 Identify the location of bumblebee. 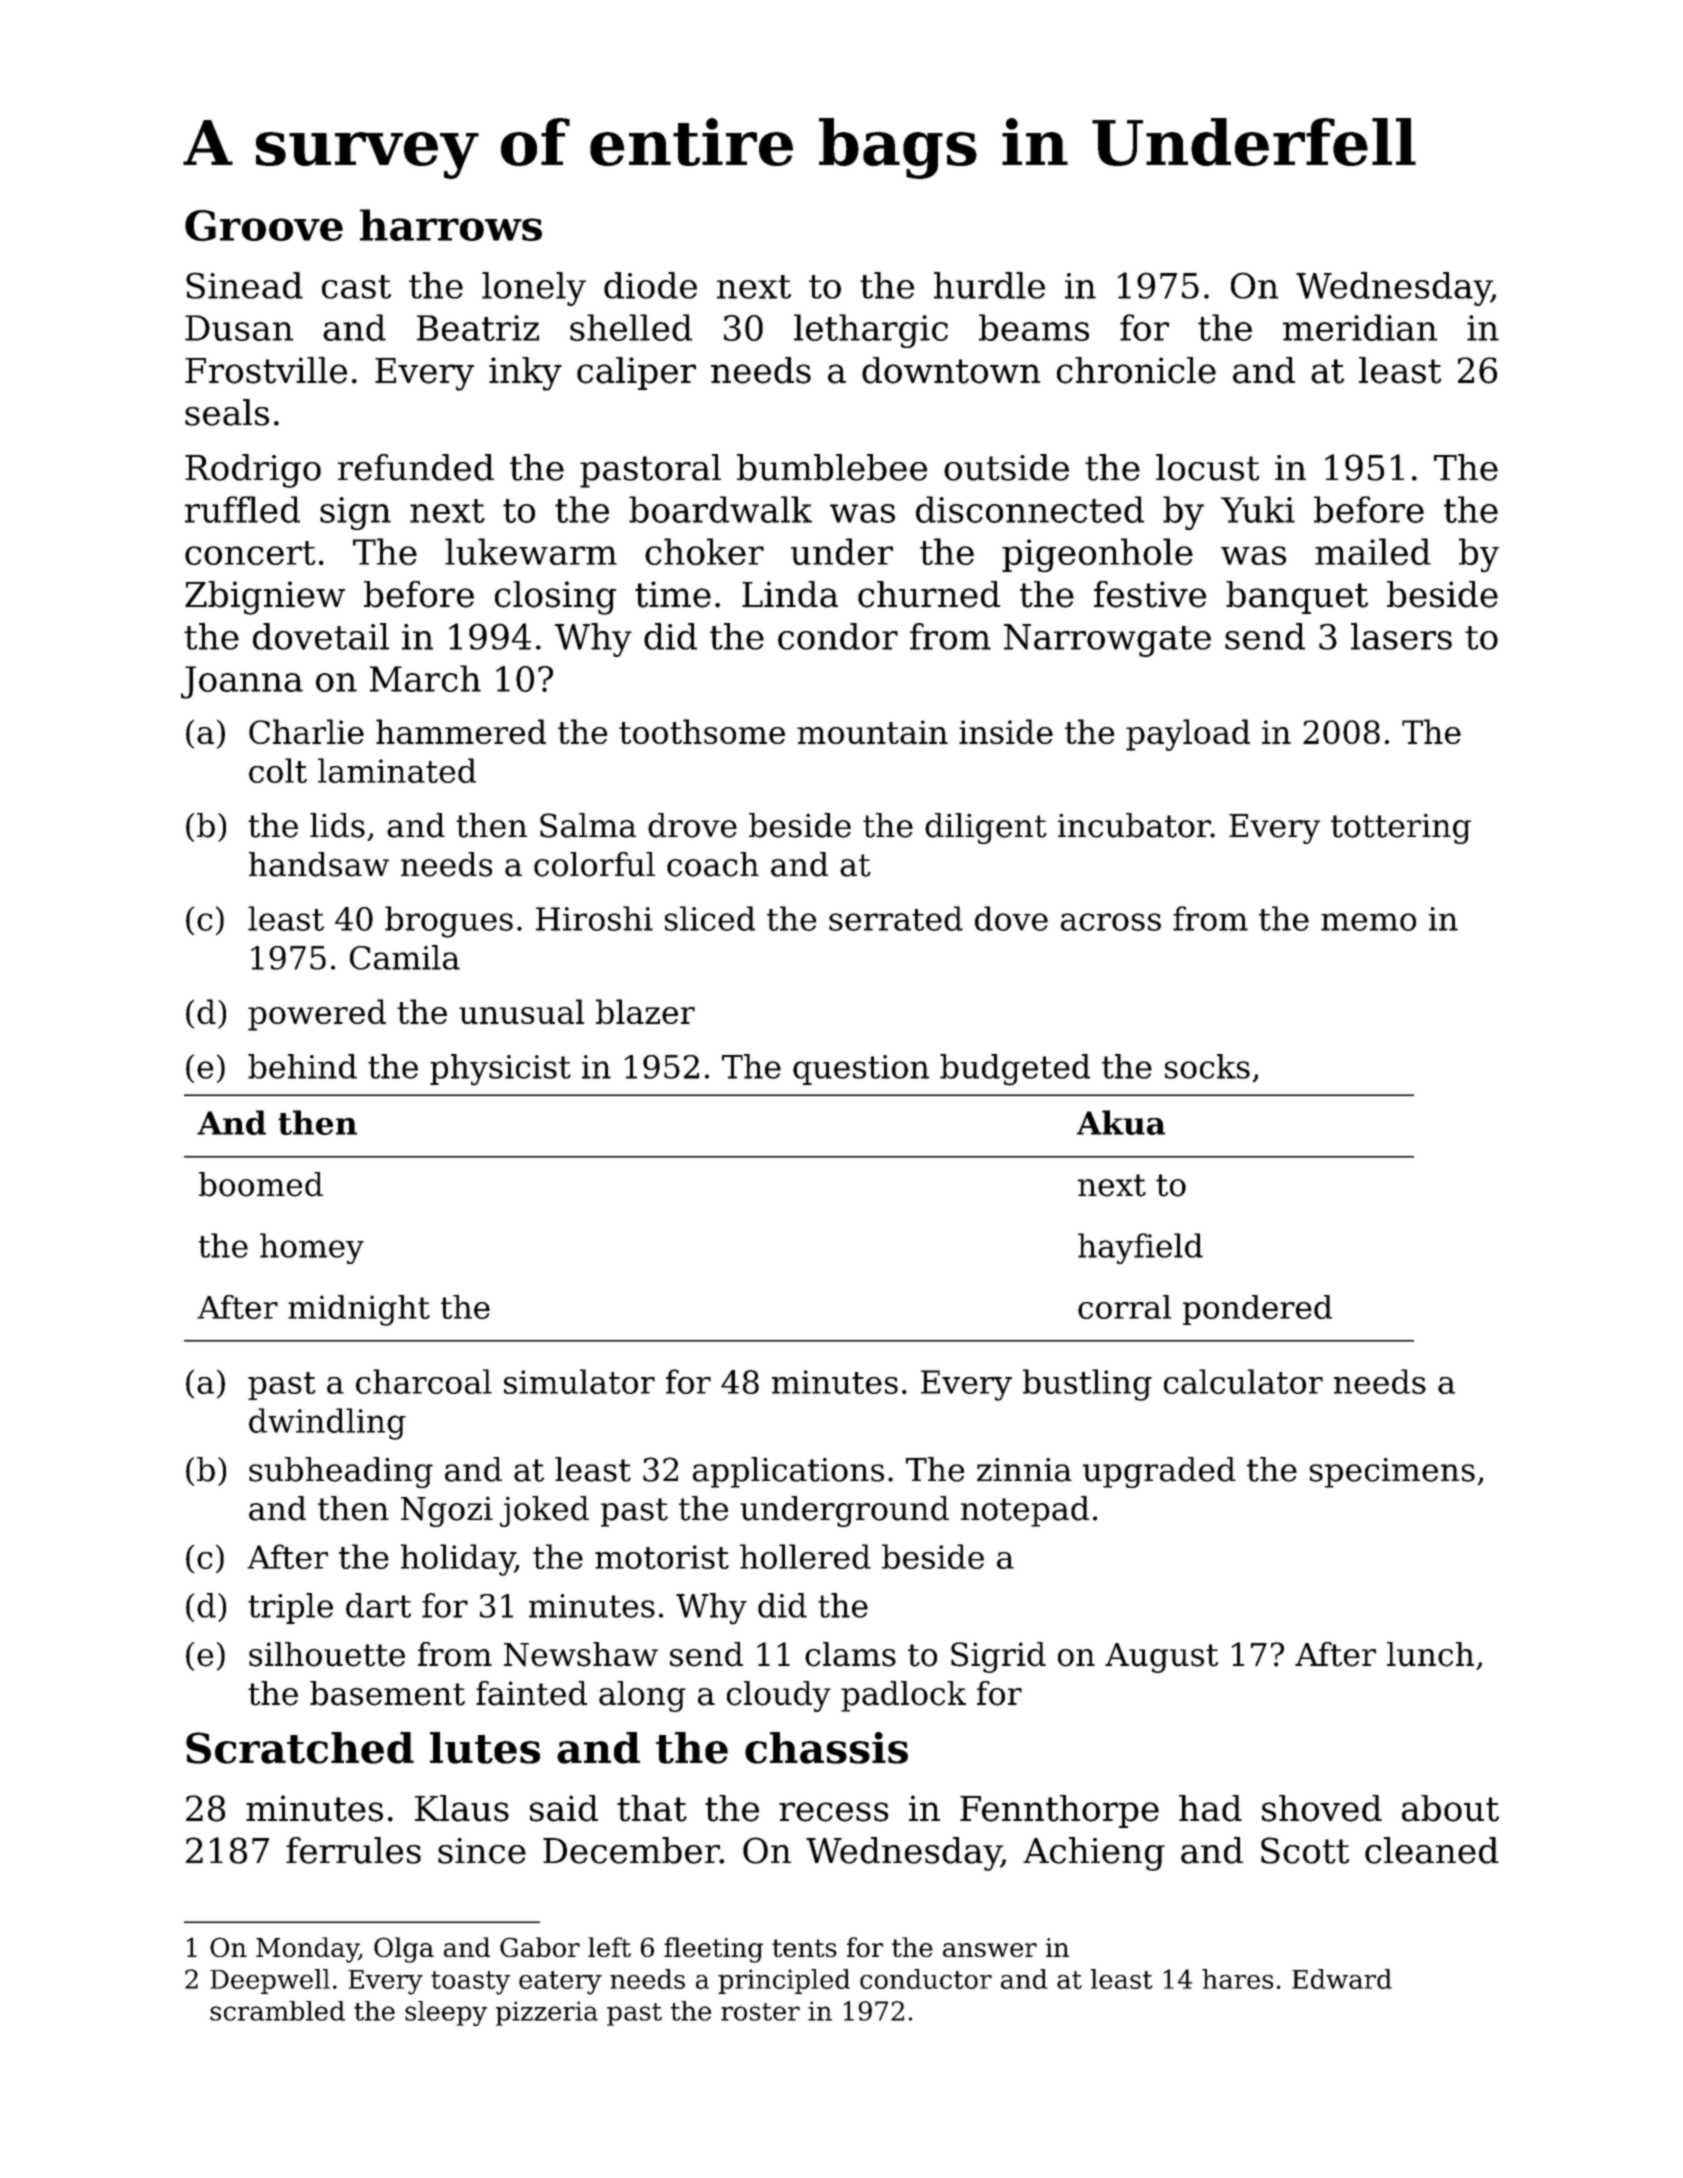
(832, 467).
